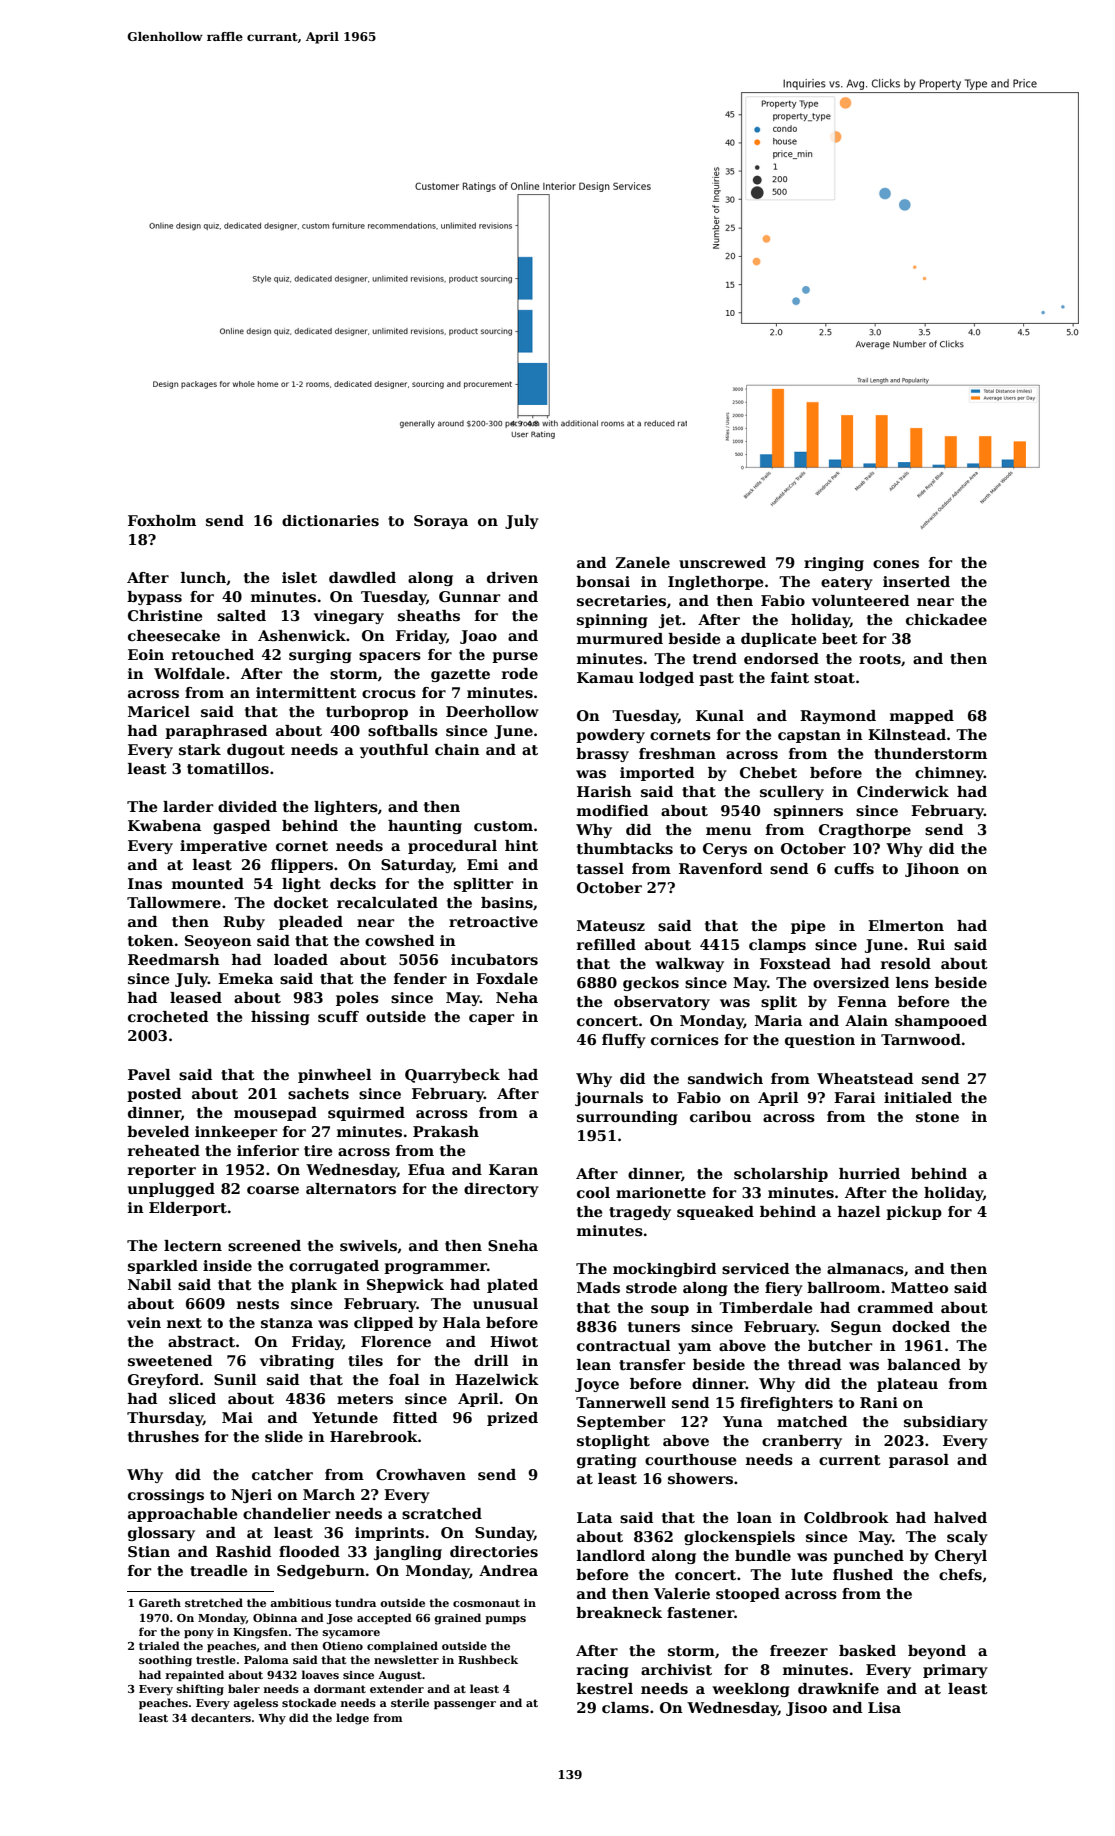 The width and height of the document is (1115, 1836). Describe the element at coordinates (218, 942) in the document. I see `Seoyeon` at that location.
